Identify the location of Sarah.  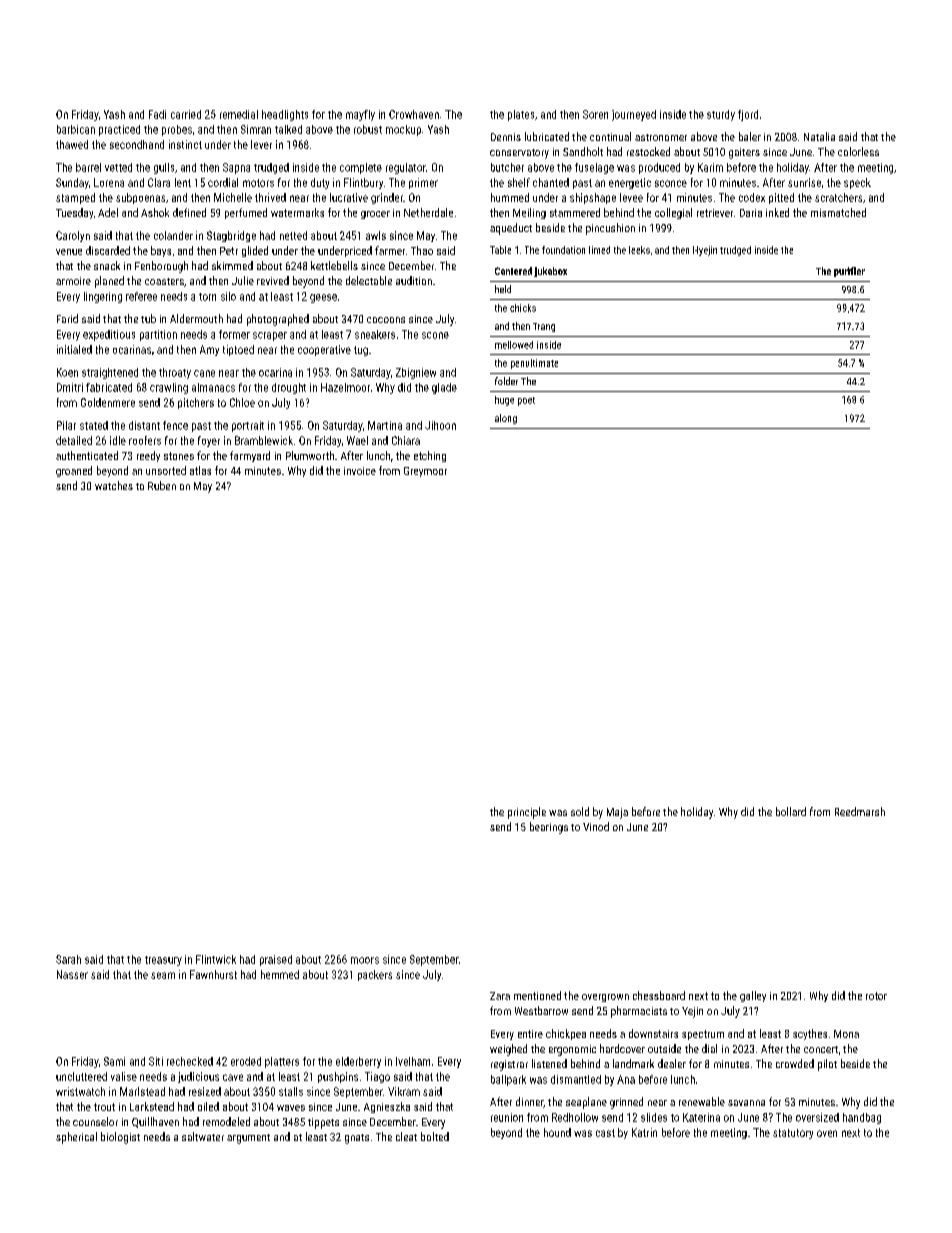
(68, 959).
